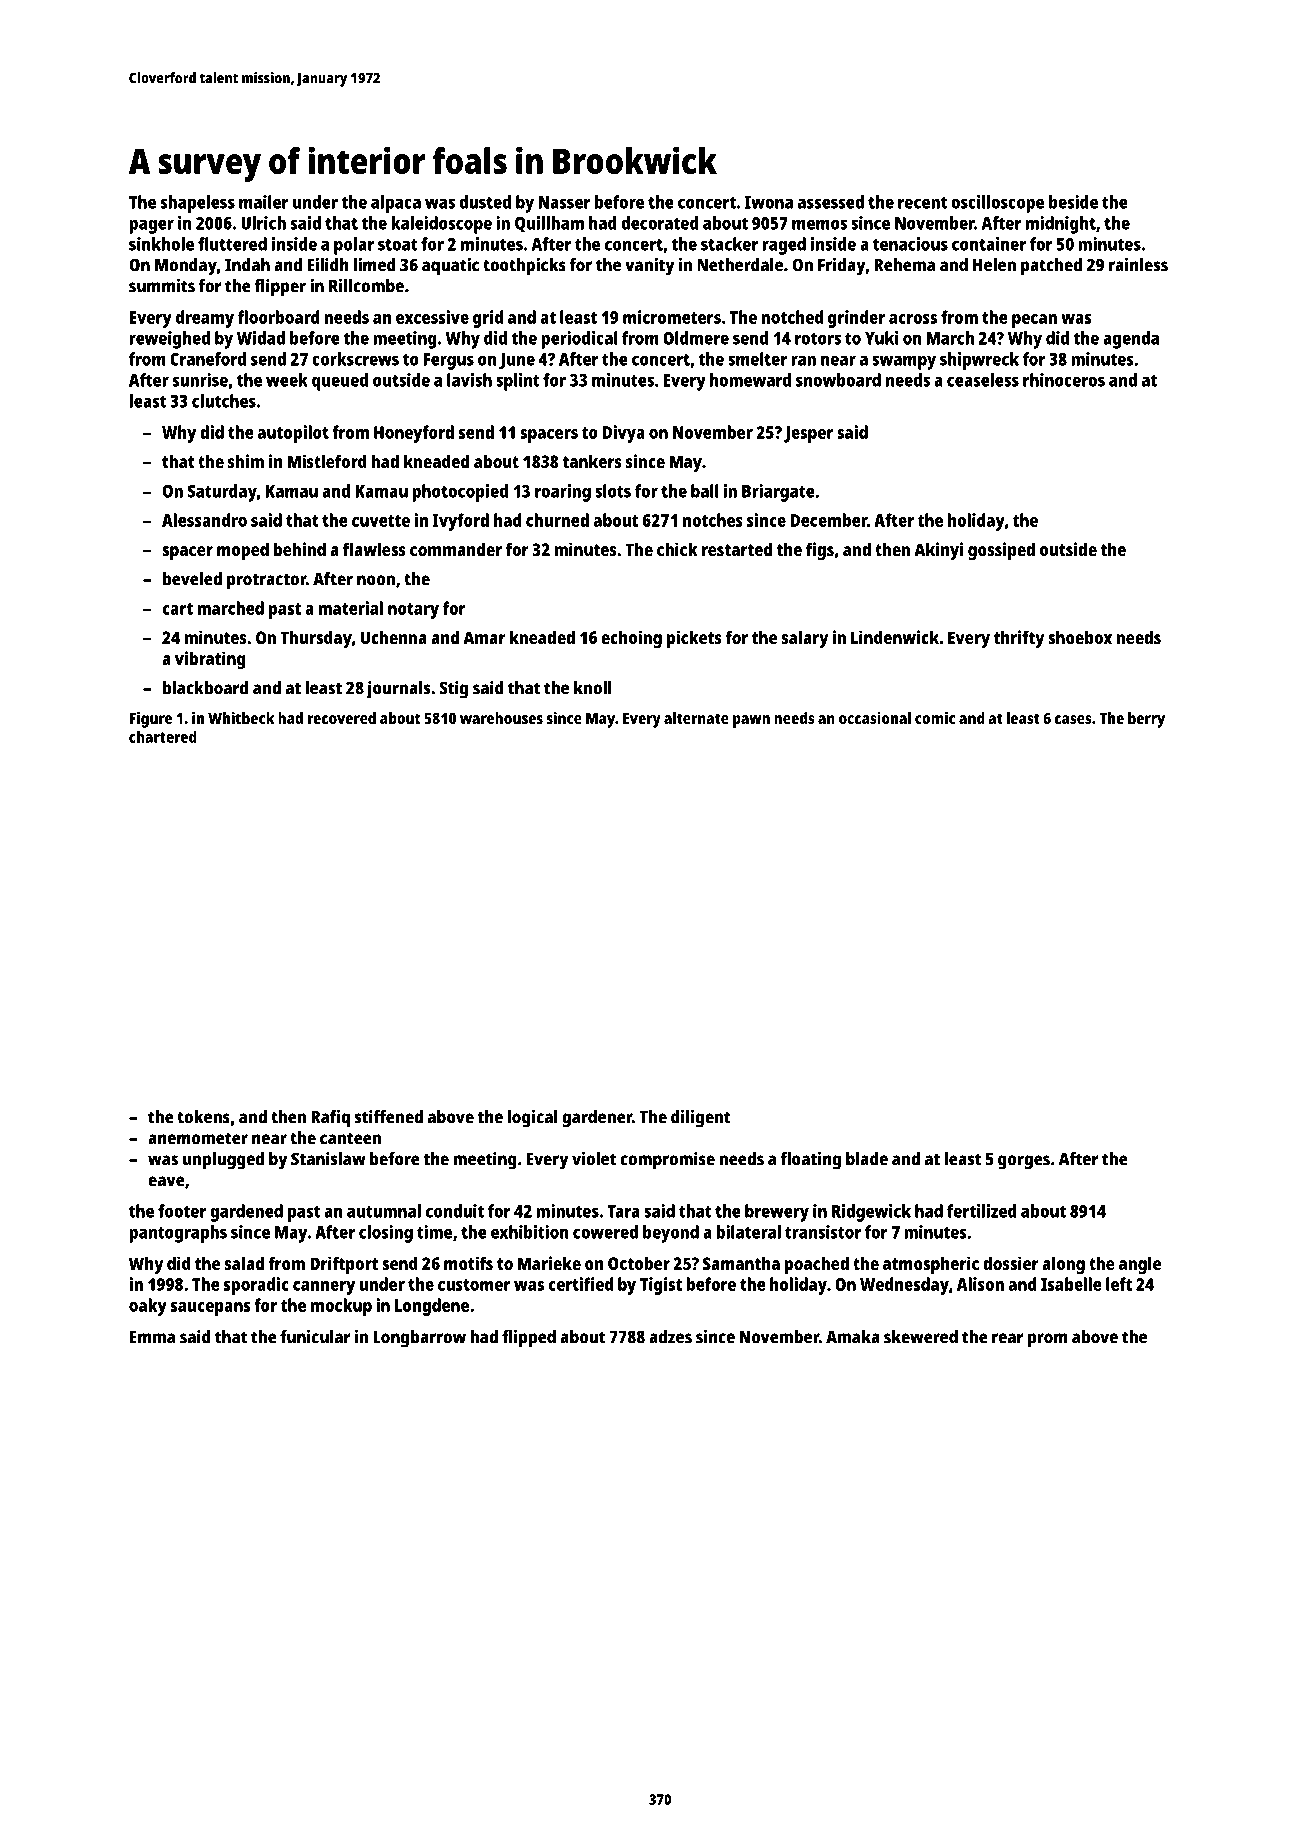 This screenshot has width=1298, height=1836. Describe the element at coordinates (820, 551) in the screenshot. I see `figs` at that location.
